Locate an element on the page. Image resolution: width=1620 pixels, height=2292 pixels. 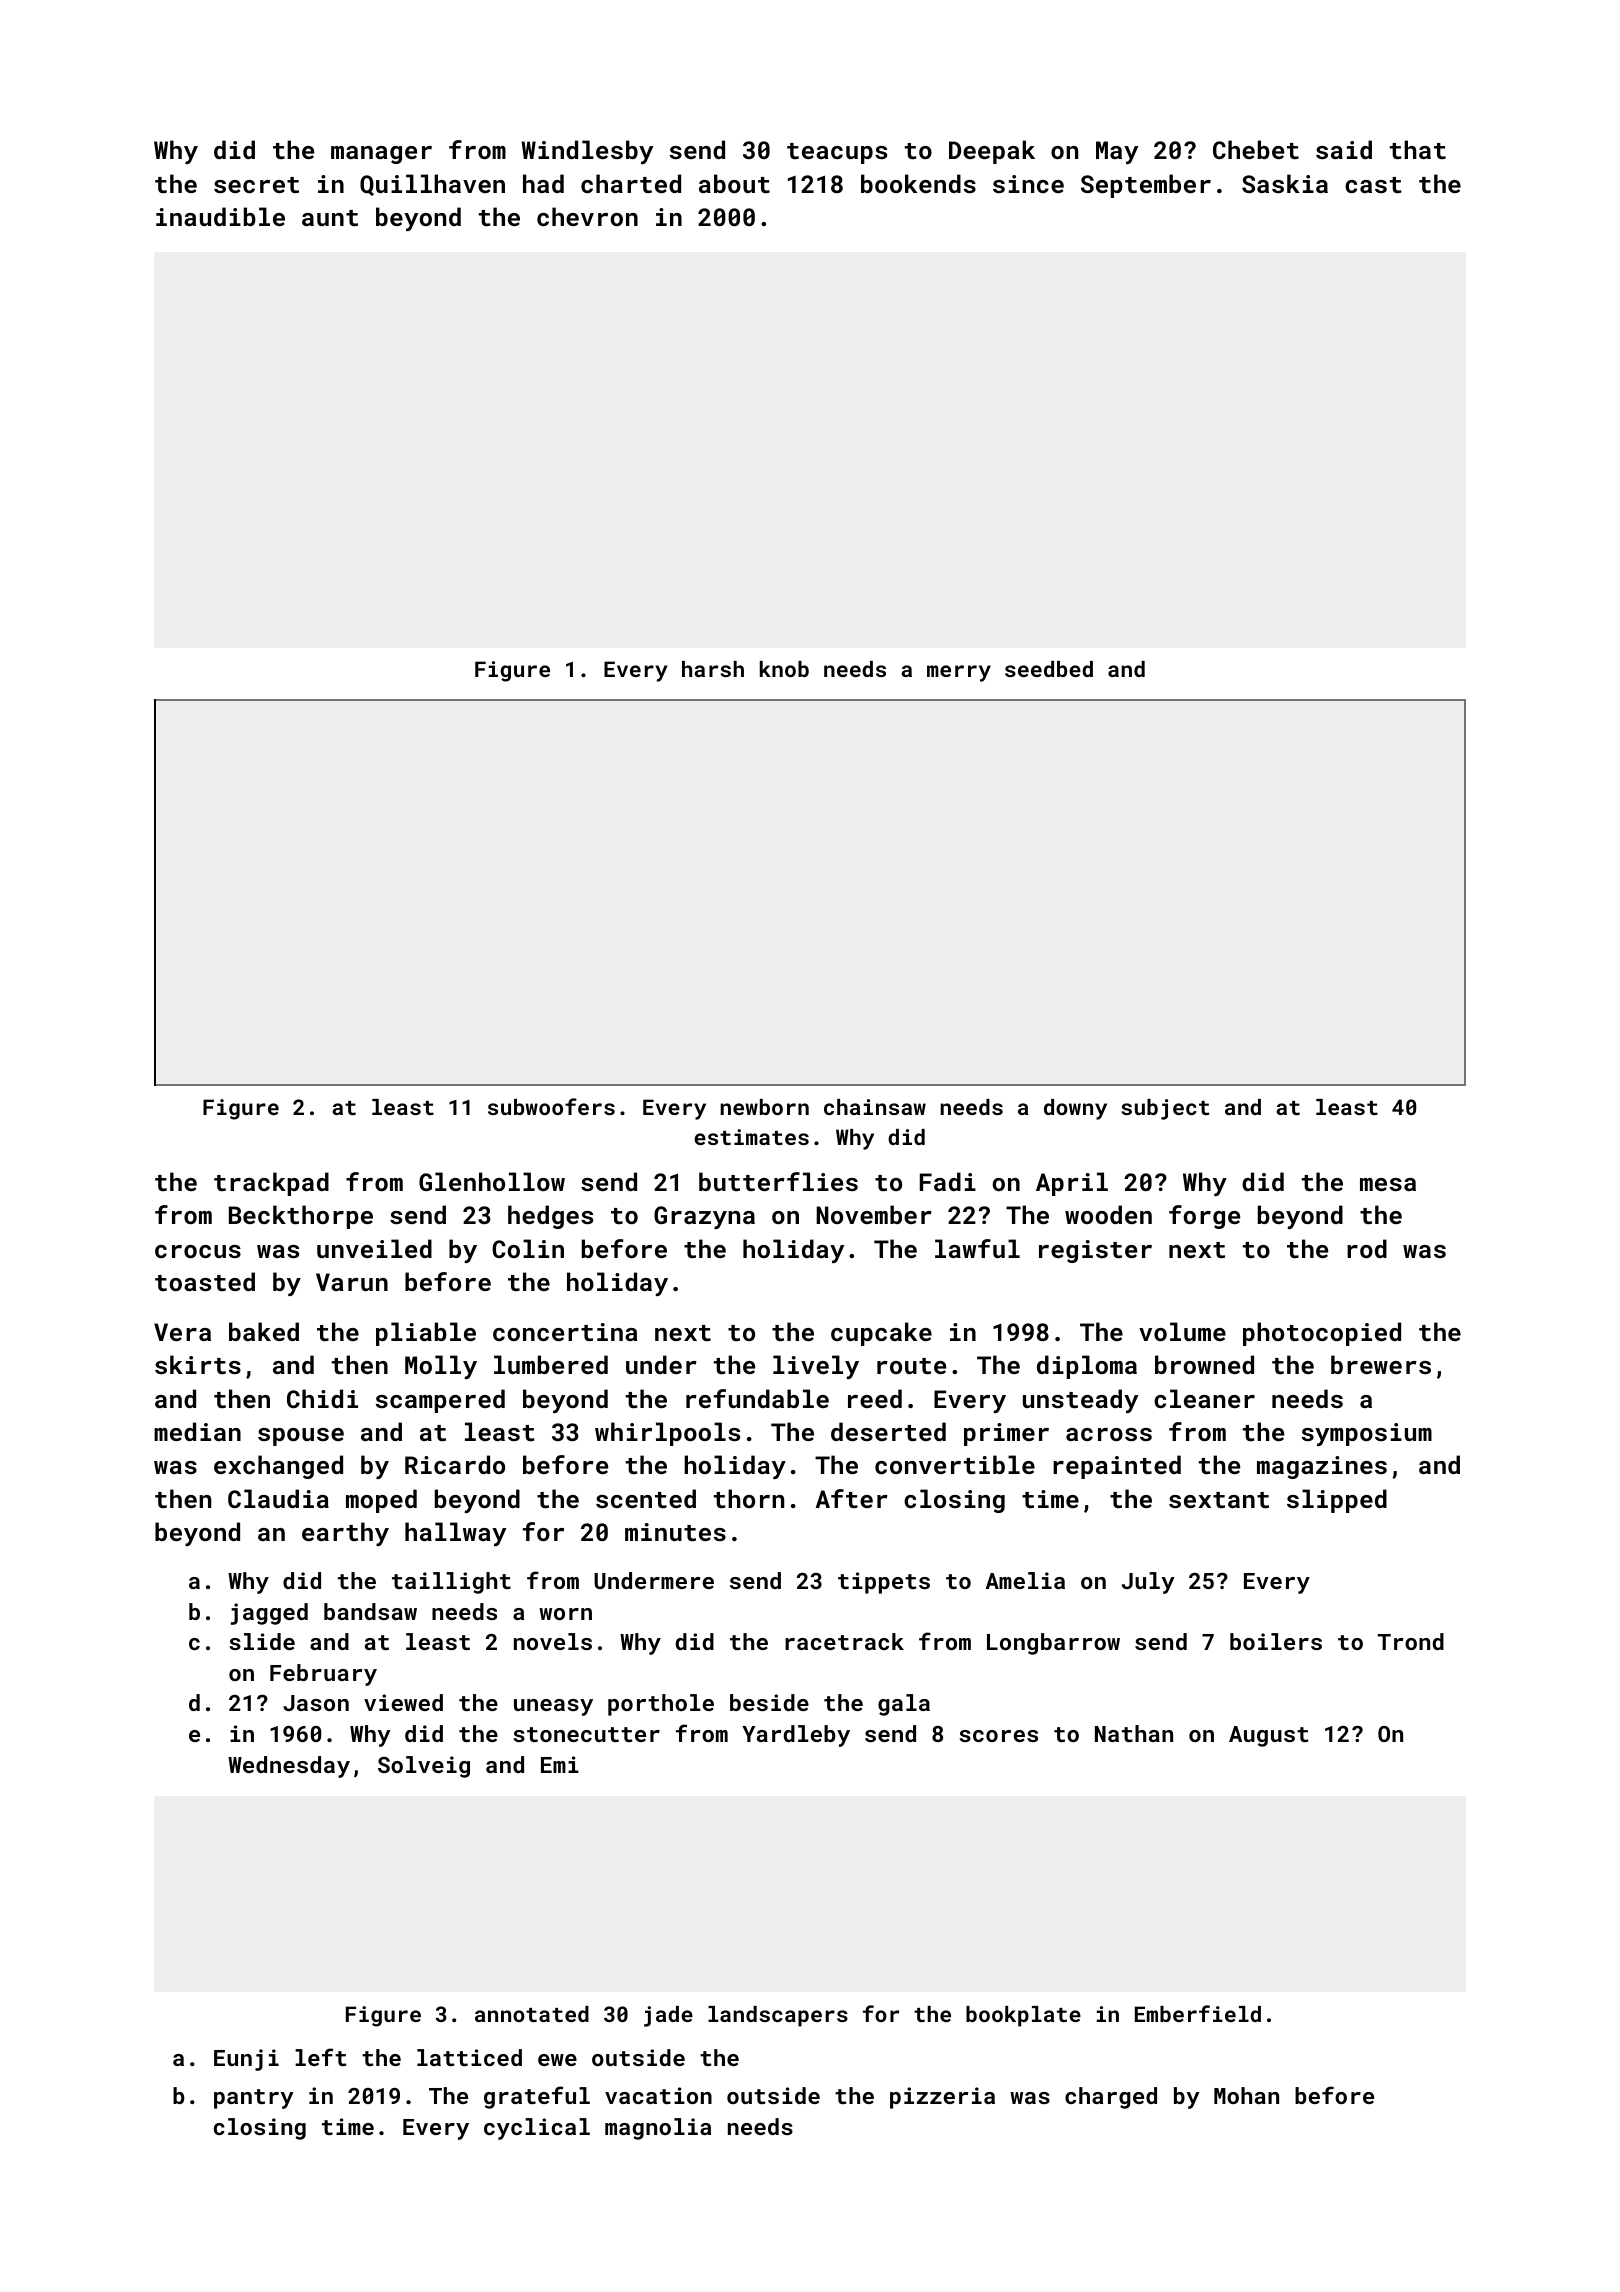
beside is located at coordinates (769, 1702).
